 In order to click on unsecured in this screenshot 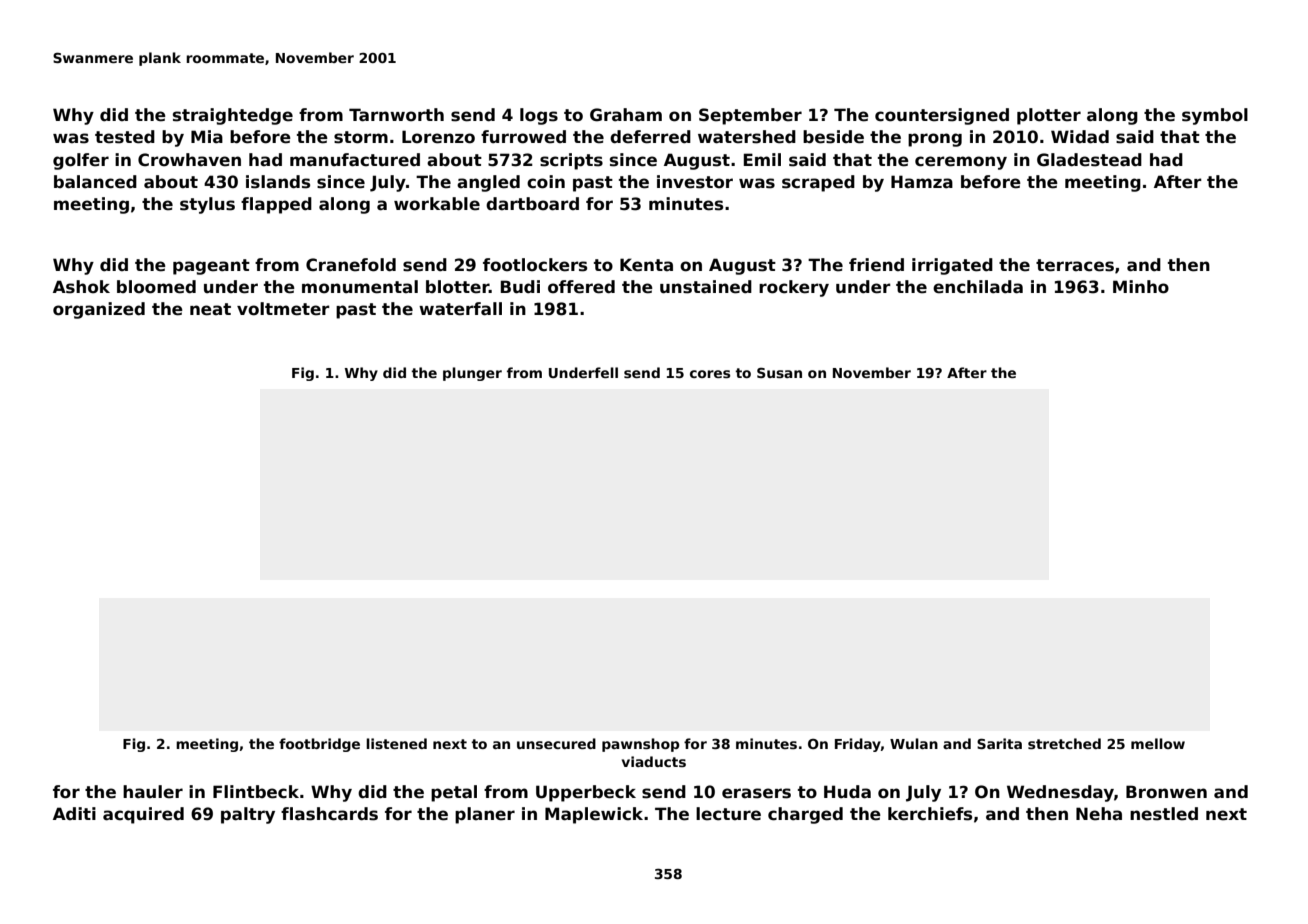, I will do `click(556, 743)`.
